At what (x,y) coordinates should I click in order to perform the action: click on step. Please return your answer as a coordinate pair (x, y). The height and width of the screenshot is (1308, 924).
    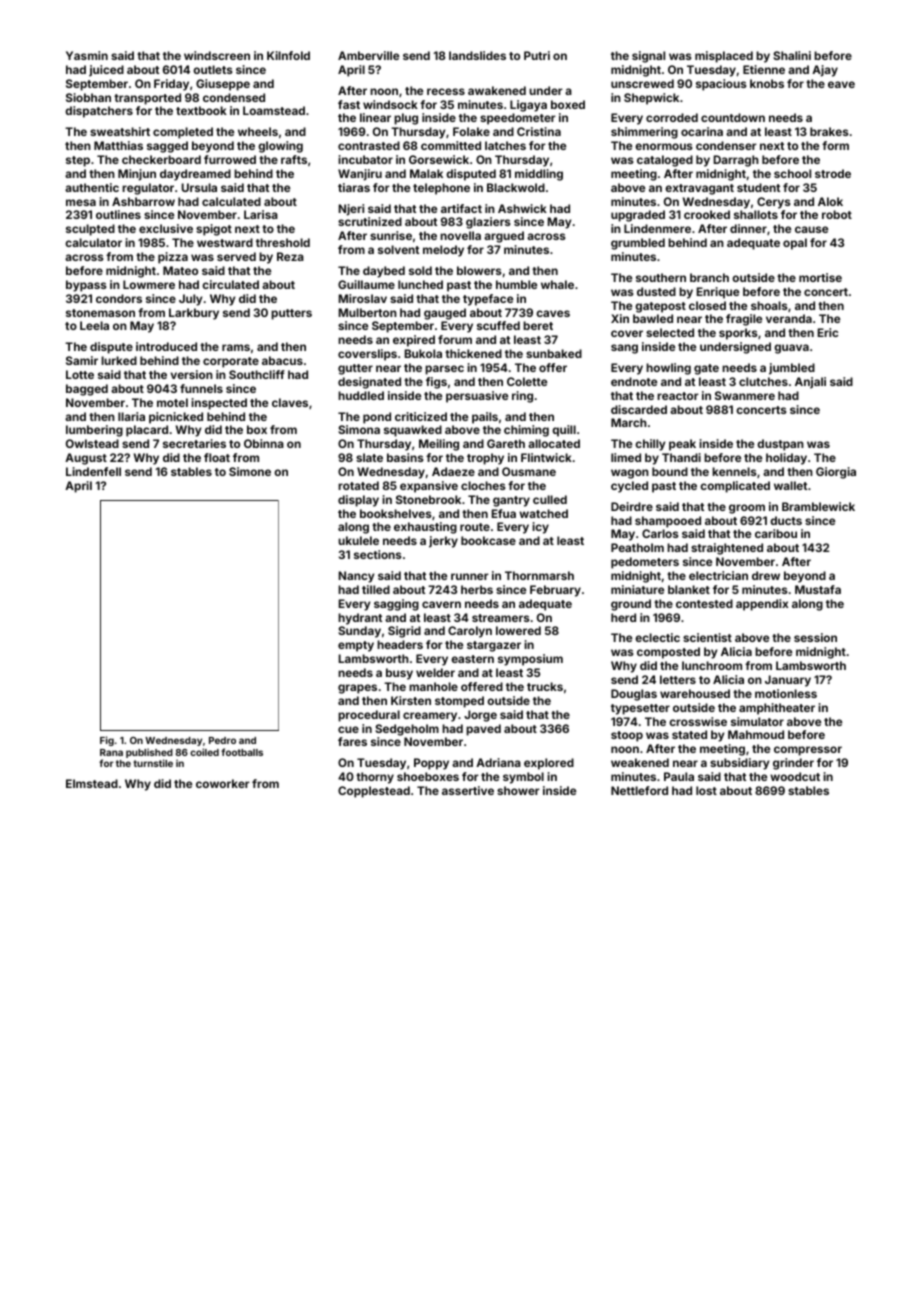
    Looking at the image, I should click on (78, 161).
